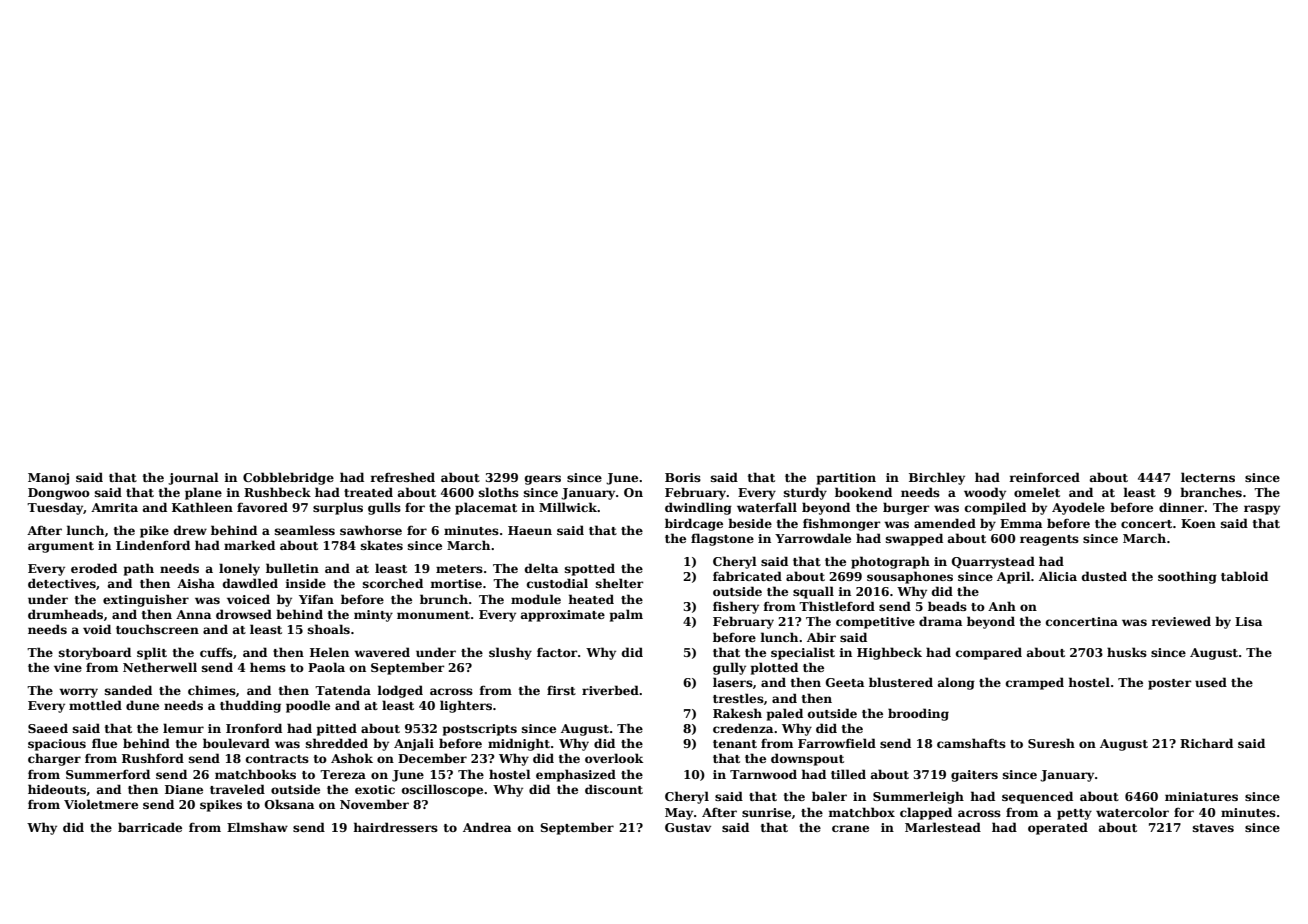 This screenshot has width=1308, height=924. I want to click on thudding, so click(250, 706).
